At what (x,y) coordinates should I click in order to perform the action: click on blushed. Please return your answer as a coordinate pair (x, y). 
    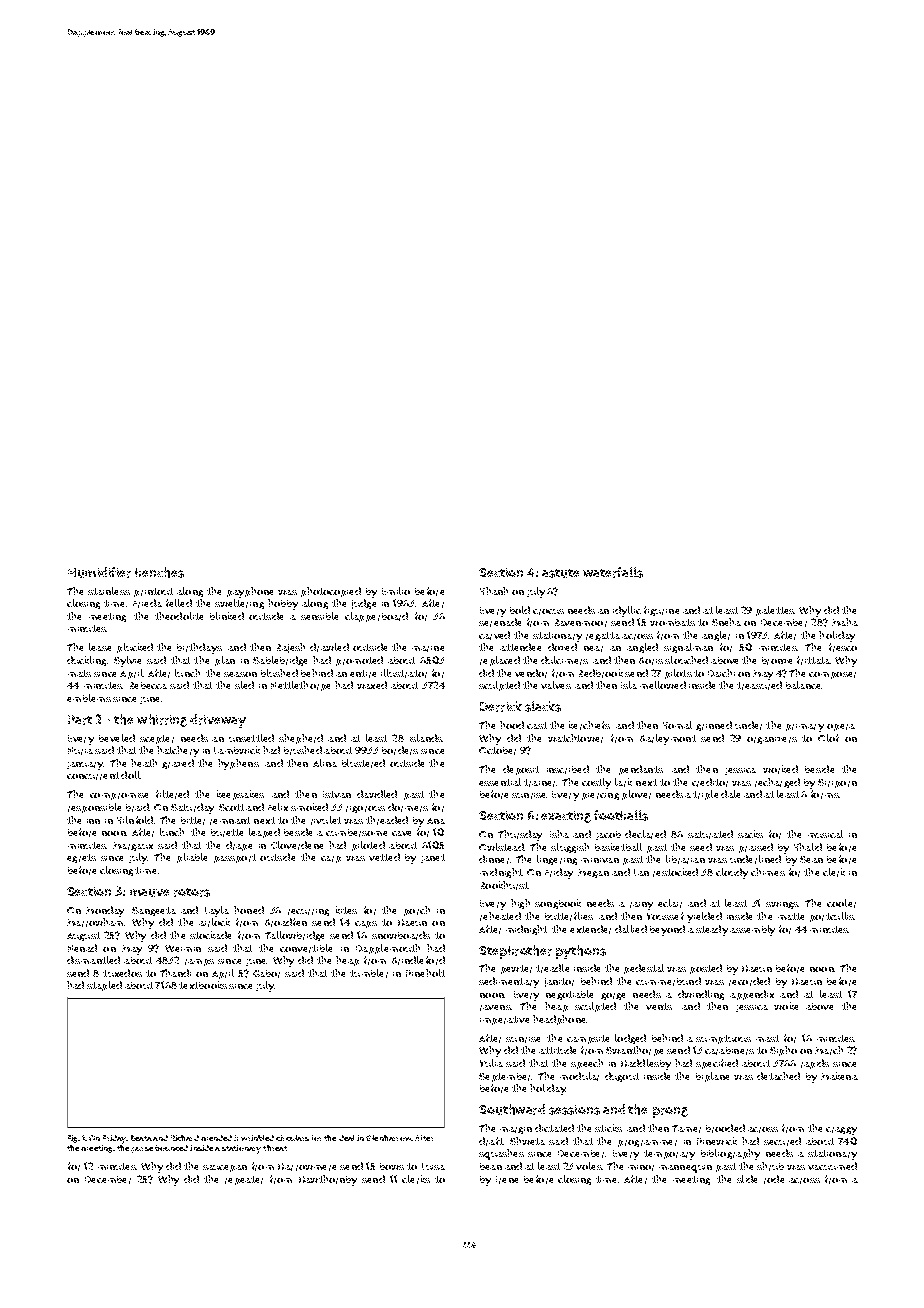
    Looking at the image, I should click on (279, 673).
